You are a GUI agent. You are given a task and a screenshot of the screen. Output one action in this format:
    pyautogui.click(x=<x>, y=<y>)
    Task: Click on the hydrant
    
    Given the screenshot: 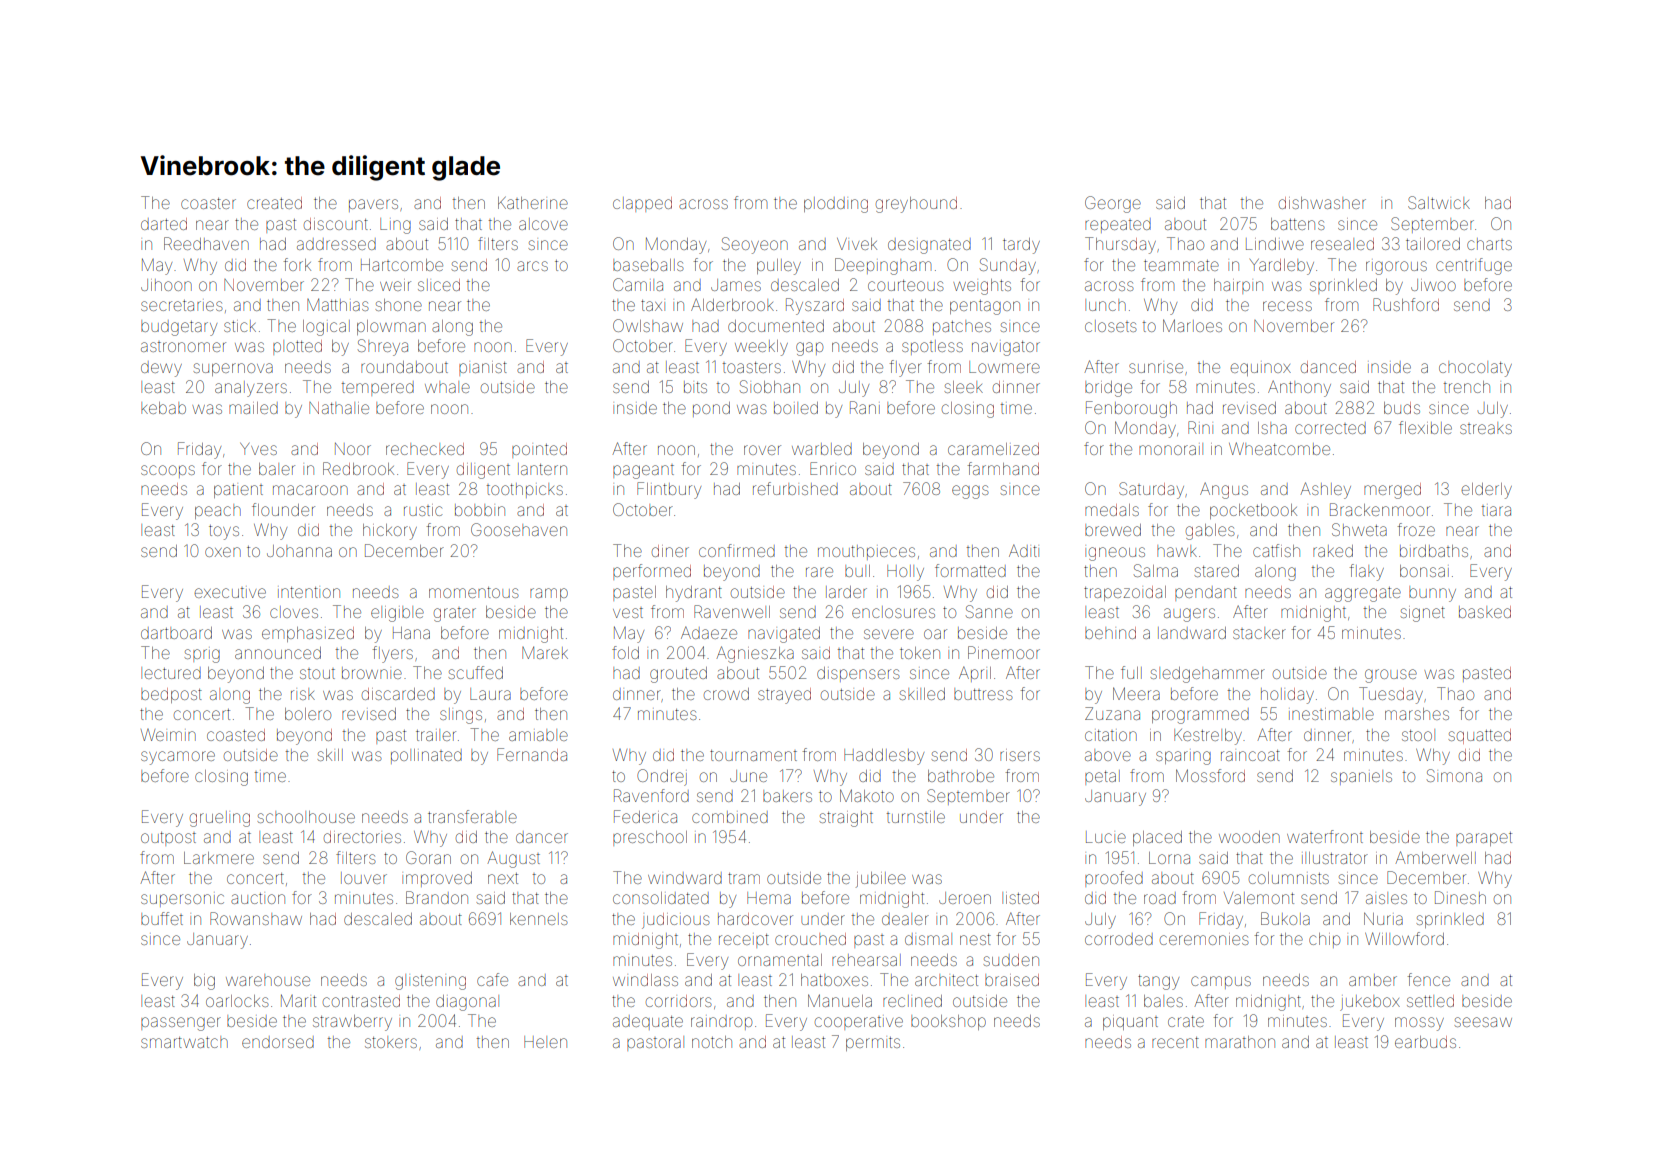 What is the action you would take?
    pyautogui.click(x=694, y=594)
